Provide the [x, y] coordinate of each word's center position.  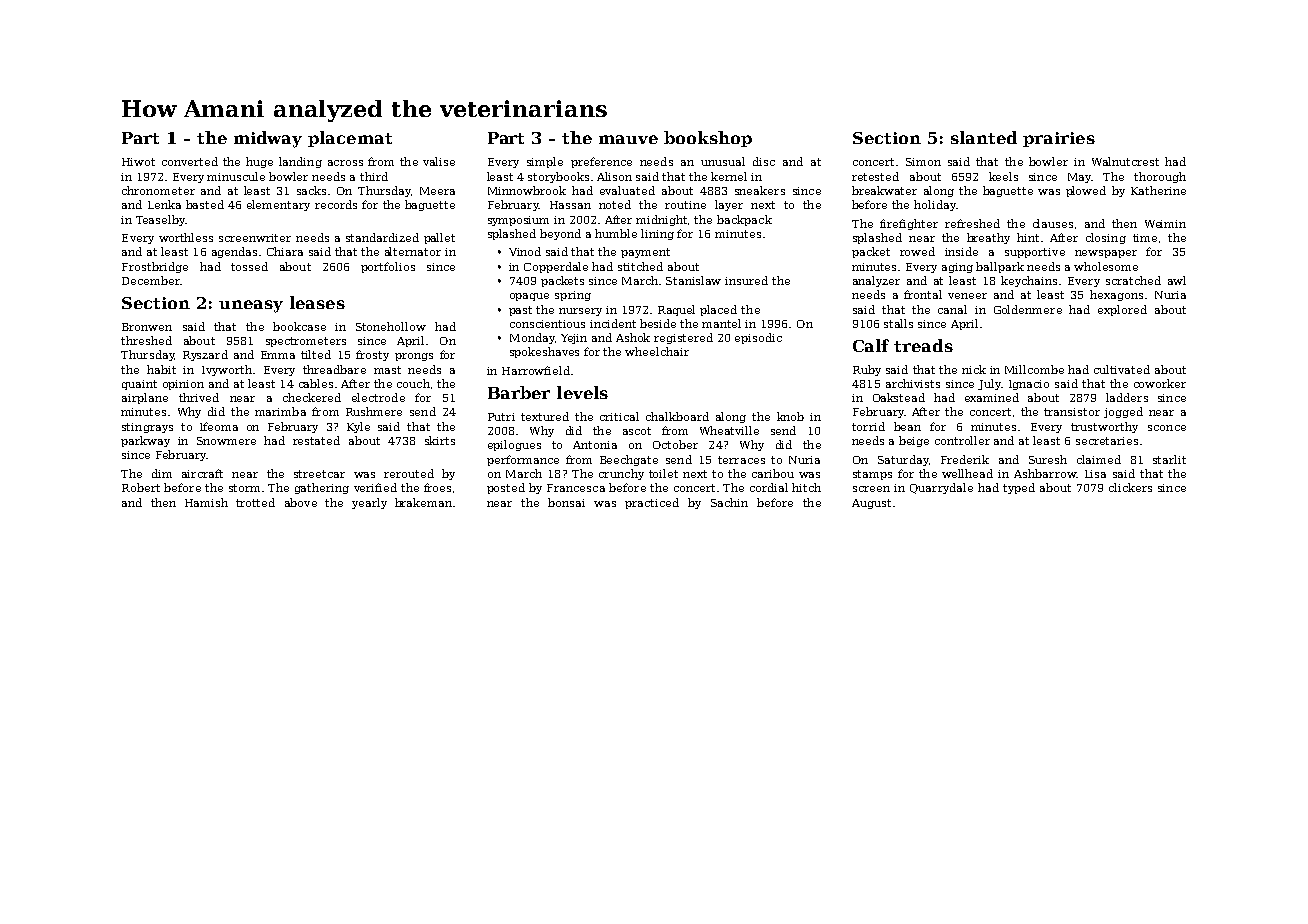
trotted [255, 502]
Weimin [1165, 224]
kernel [729, 176]
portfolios [388, 267]
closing [1106, 238]
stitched [640, 266]
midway [268, 139]
